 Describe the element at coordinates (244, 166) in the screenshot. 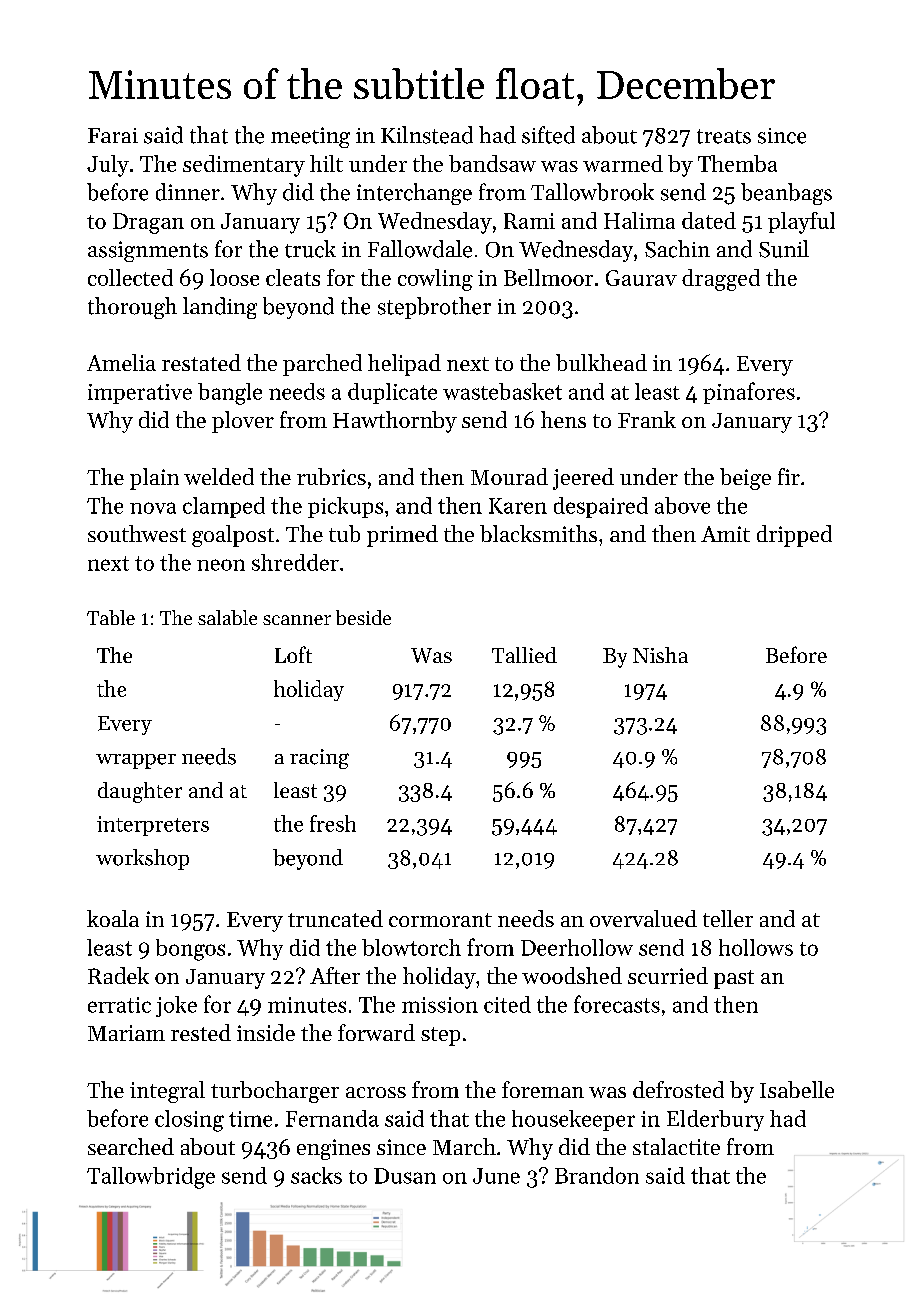

I see `sedimentary` at that location.
